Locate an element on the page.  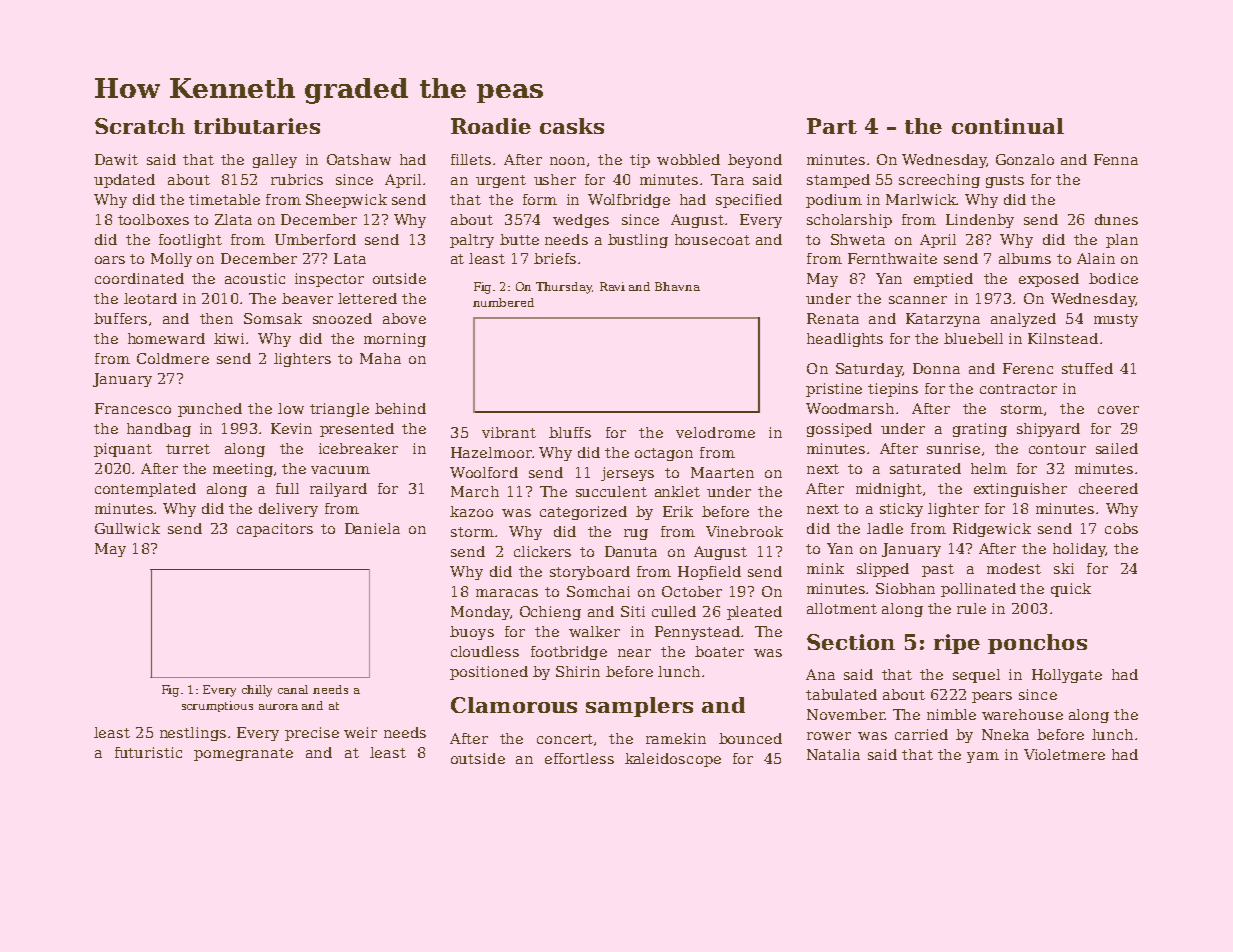
vibrant is located at coordinates (509, 432).
